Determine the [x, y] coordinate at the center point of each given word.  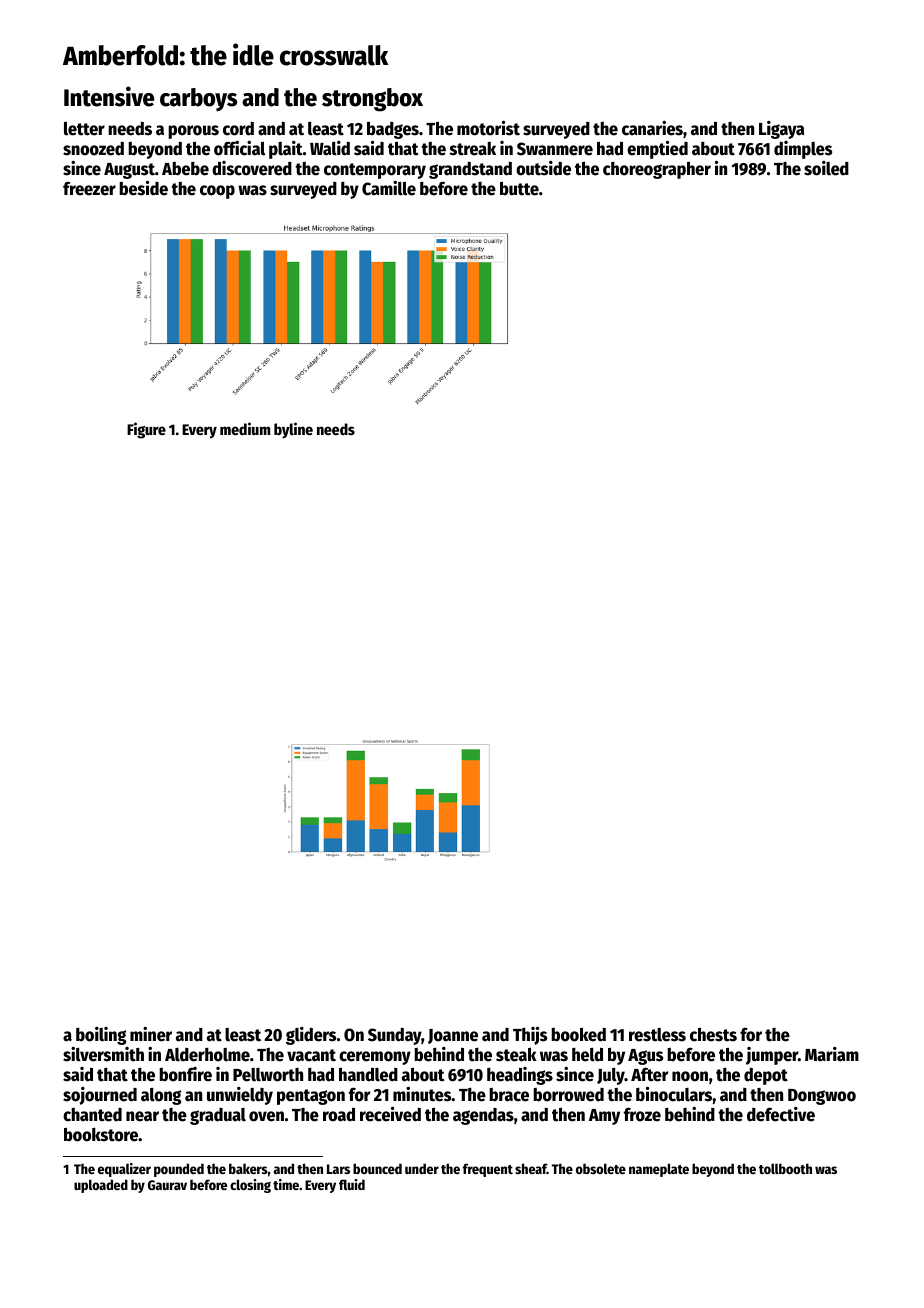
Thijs [530, 1035]
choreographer [657, 170]
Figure [146, 430]
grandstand [470, 170]
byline [293, 430]
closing [250, 1186]
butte [519, 189]
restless [657, 1035]
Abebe [185, 169]
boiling [101, 1036]
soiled [826, 168]
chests [713, 1035]
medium [245, 428]
